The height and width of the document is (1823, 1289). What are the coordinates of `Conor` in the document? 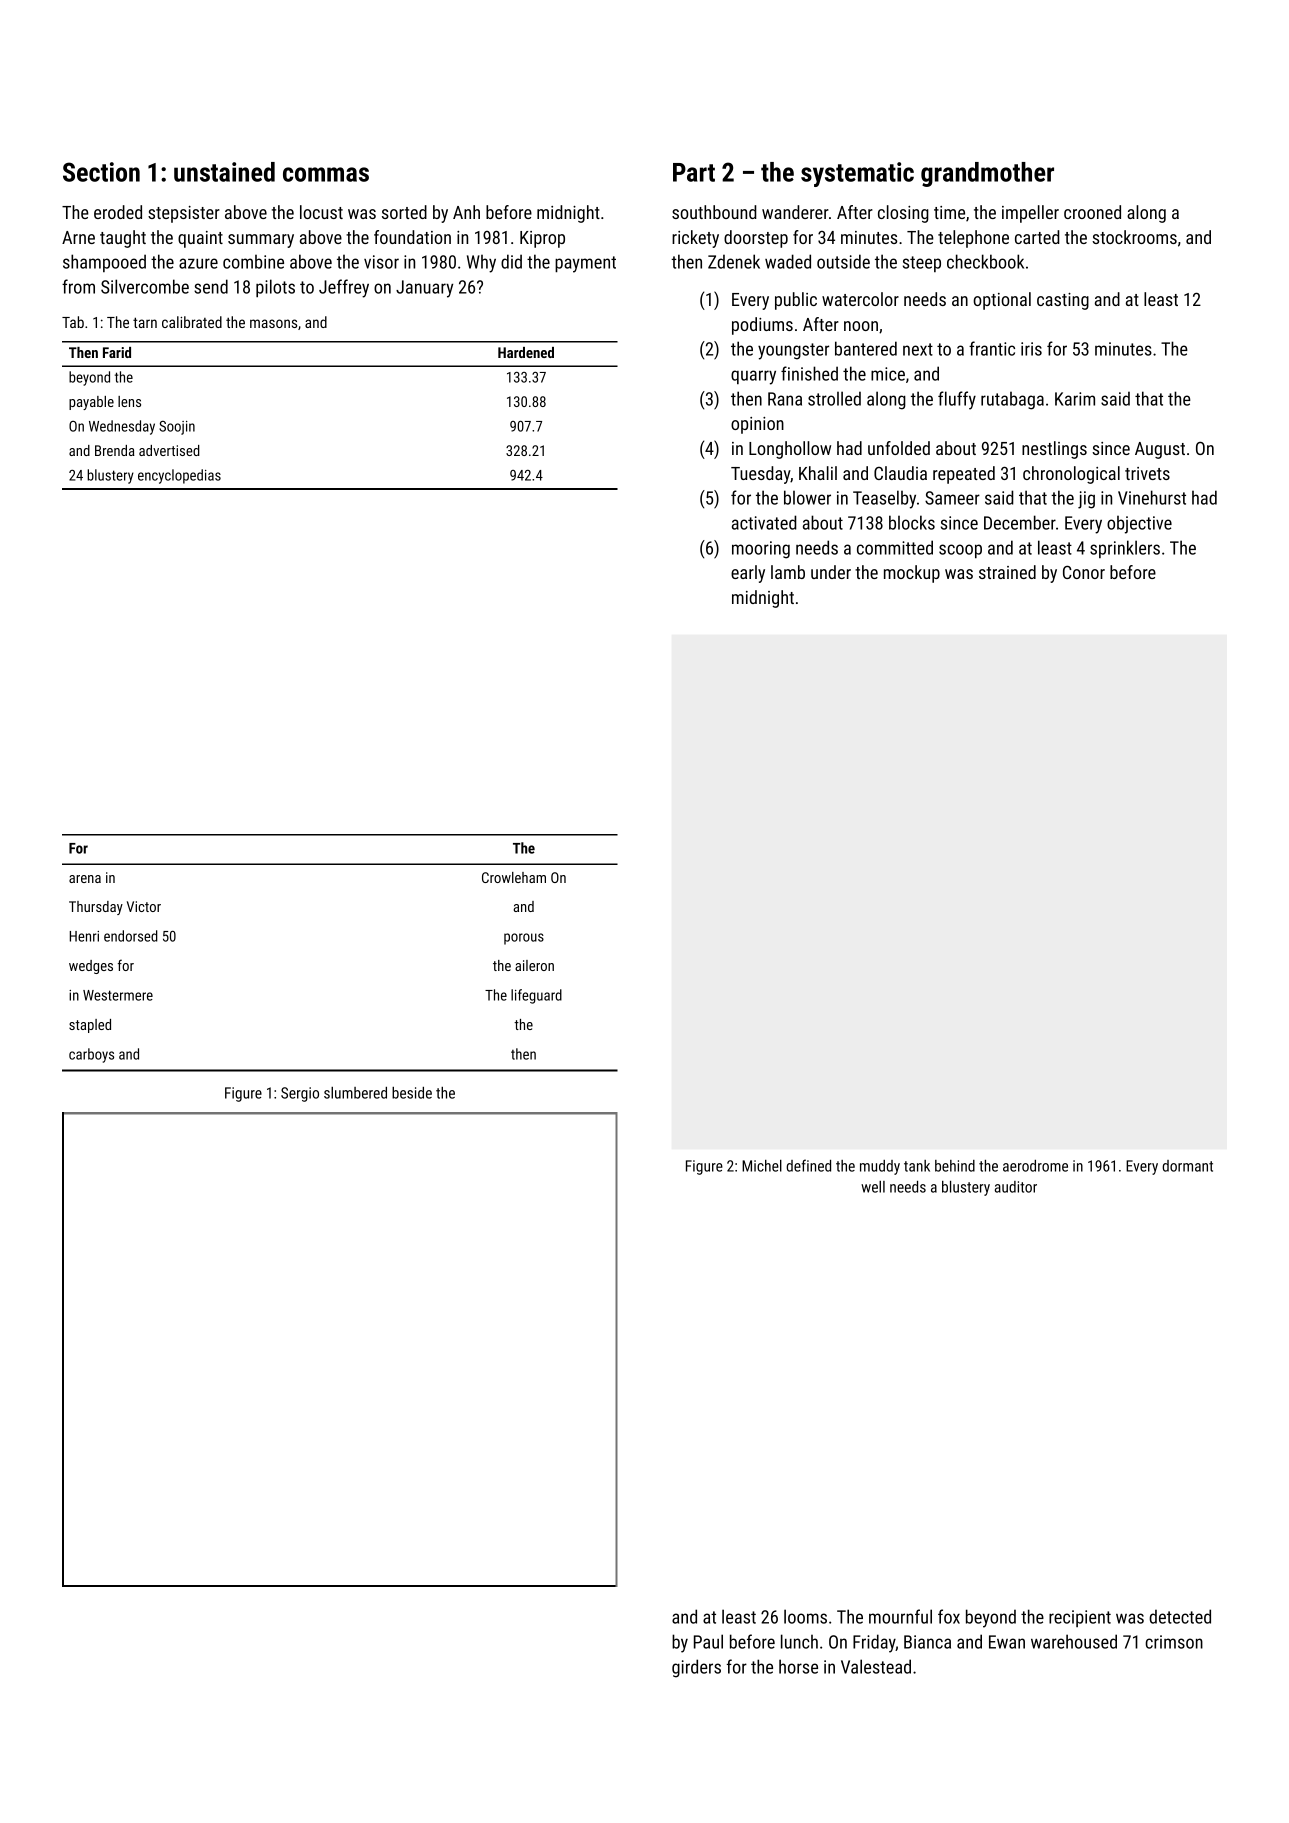 It's located at (1084, 572).
